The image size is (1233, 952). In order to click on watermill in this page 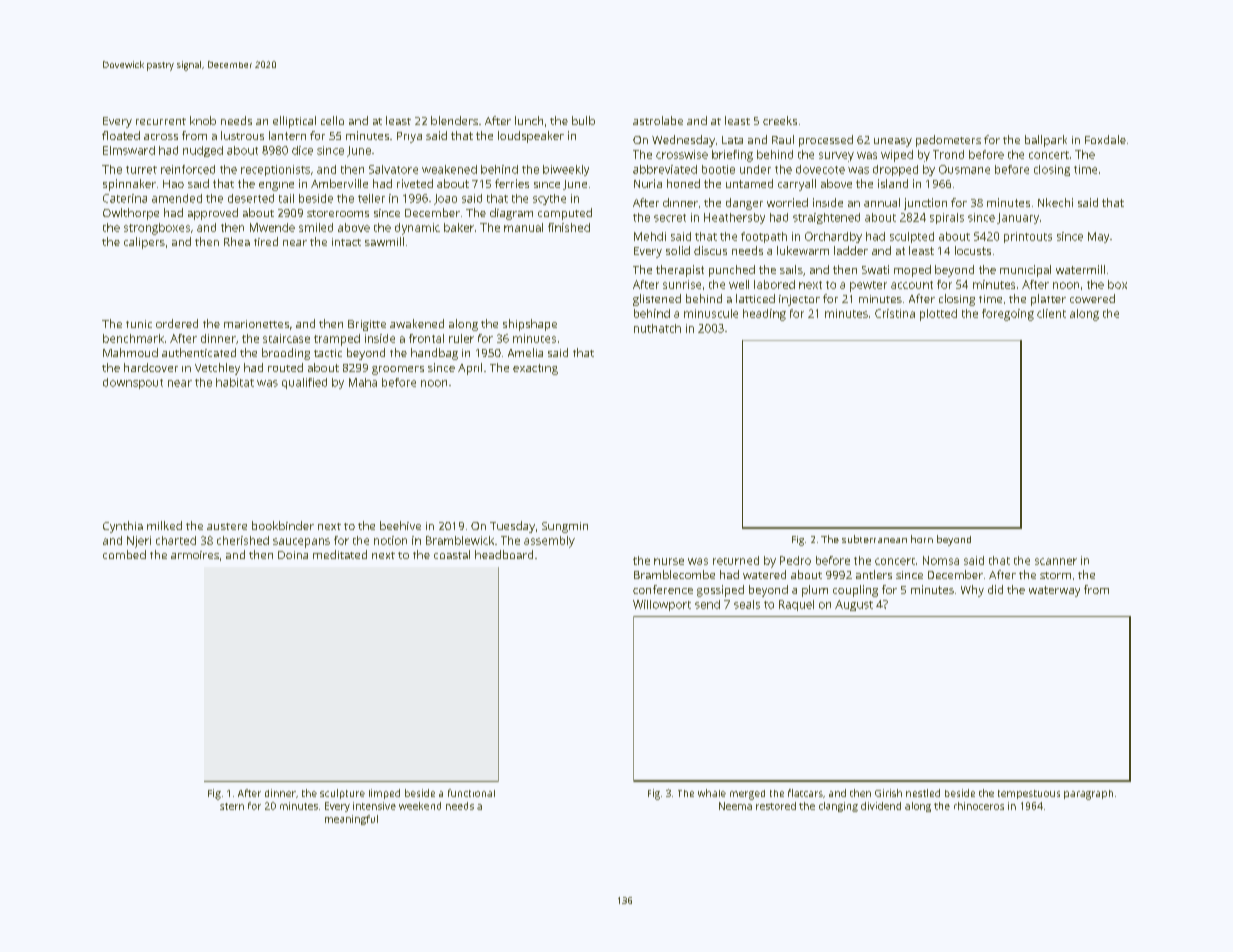, I will do `click(1080, 269)`.
